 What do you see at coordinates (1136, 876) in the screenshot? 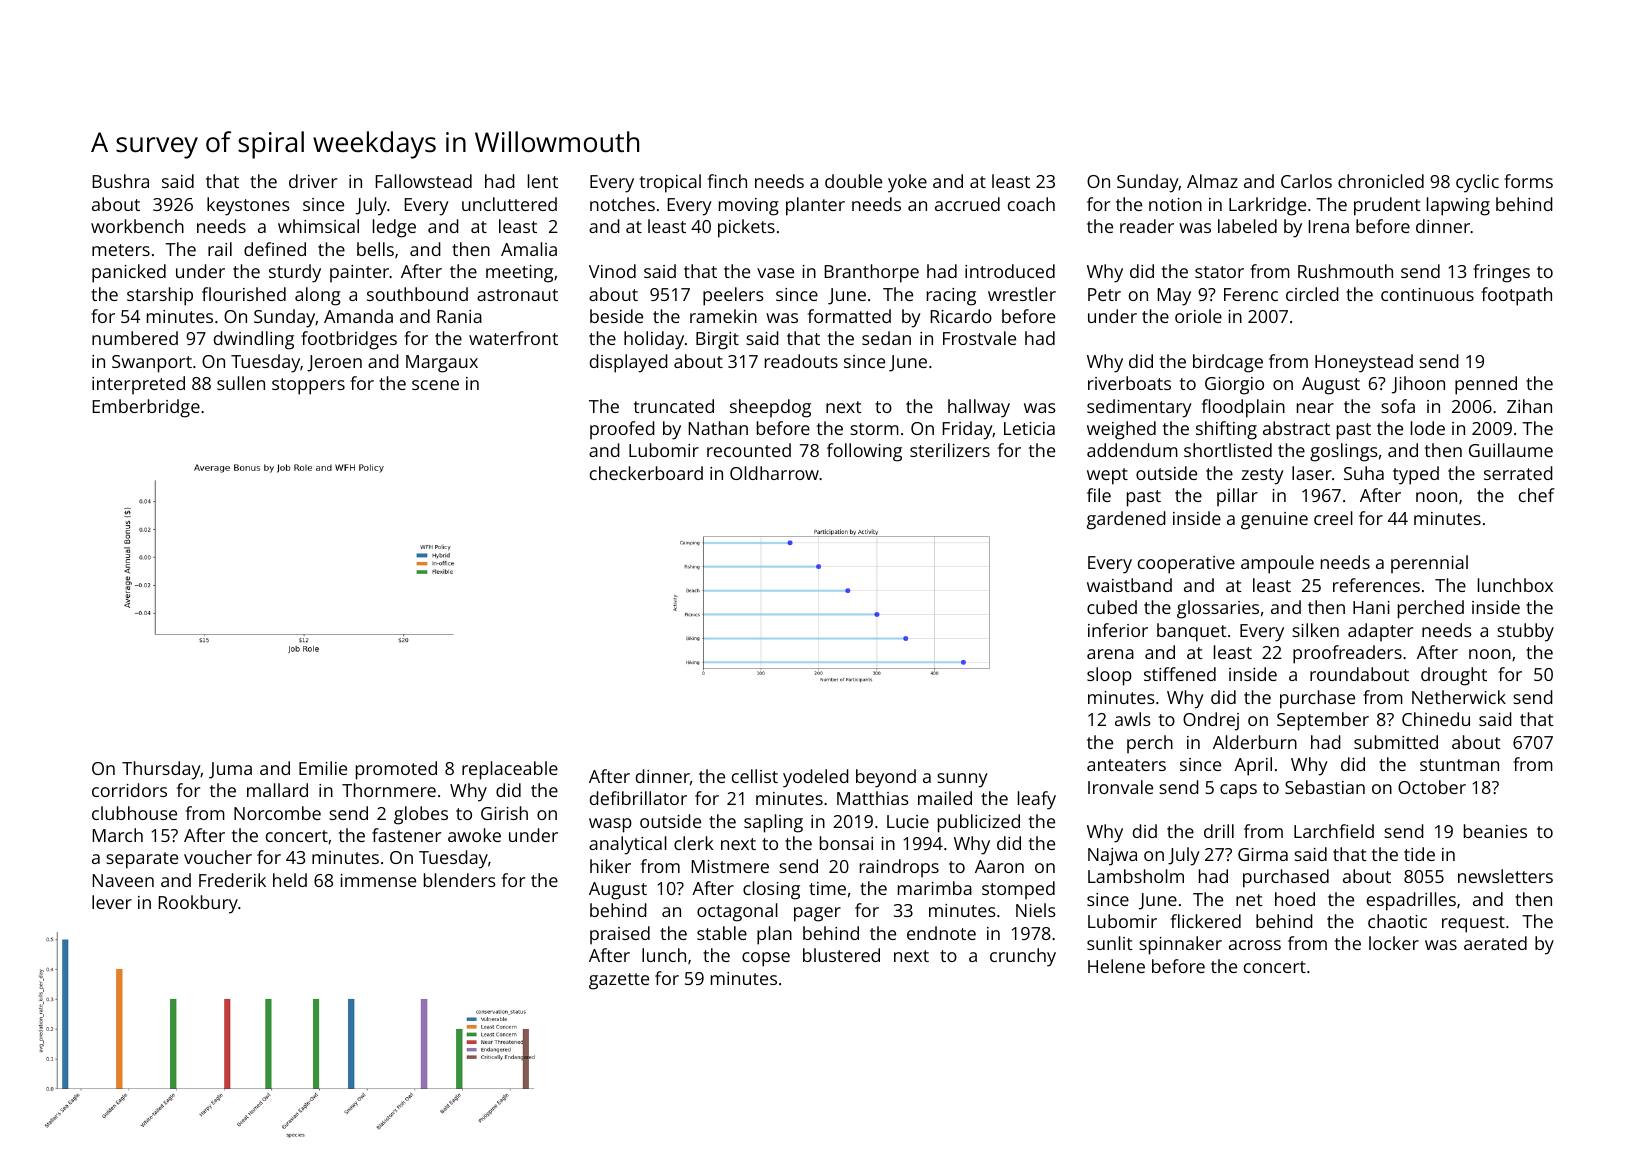
I see `Lambsholm` at bounding box center [1136, 876].
